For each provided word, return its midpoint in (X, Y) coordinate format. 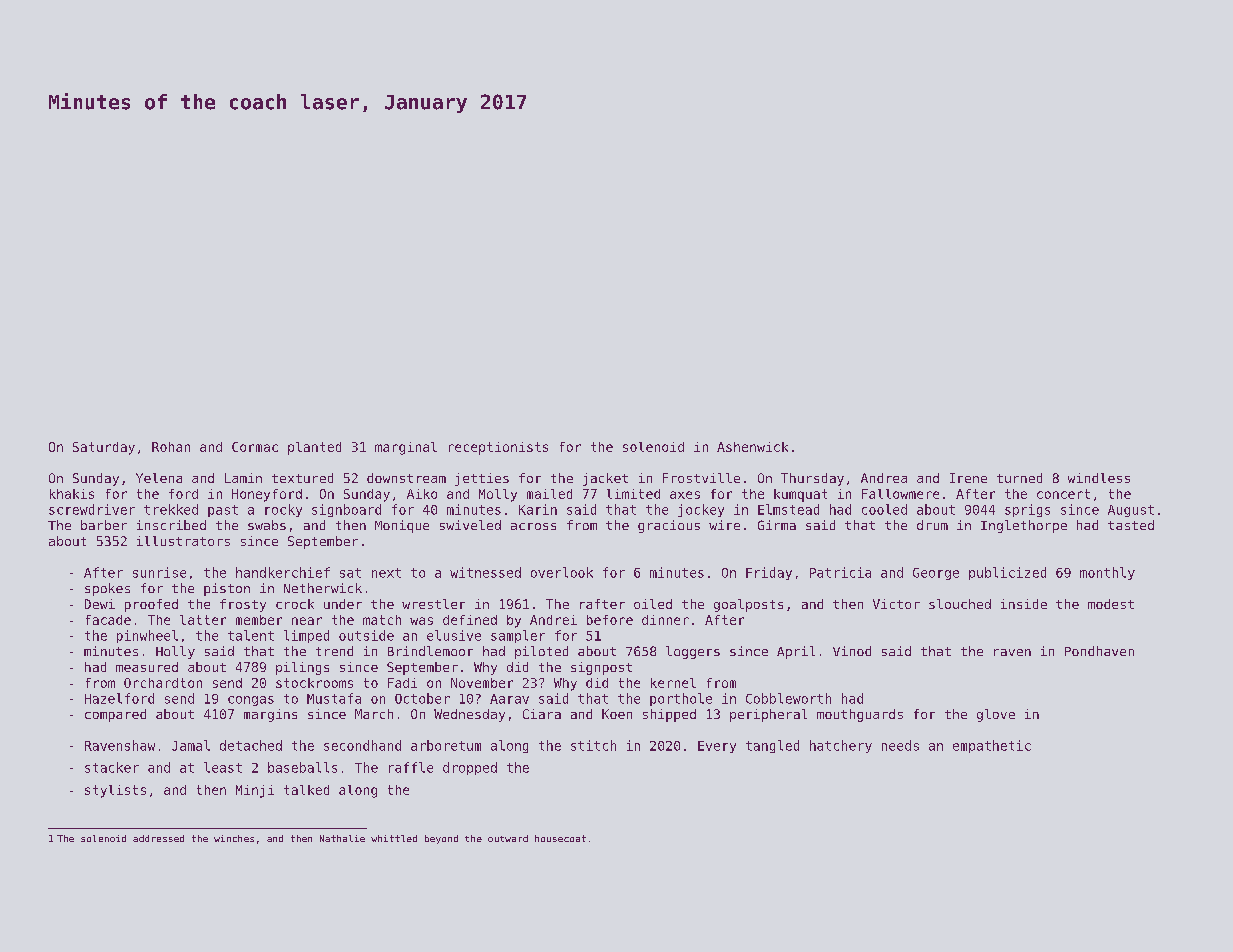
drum (932, 525)
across (533, 526)
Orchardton (163, 683)
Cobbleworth (788, 698)
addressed (158, 838)
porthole (681, 699)
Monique (402, 526)
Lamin (243, 478)
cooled (884, 509)
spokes (107, 589)
